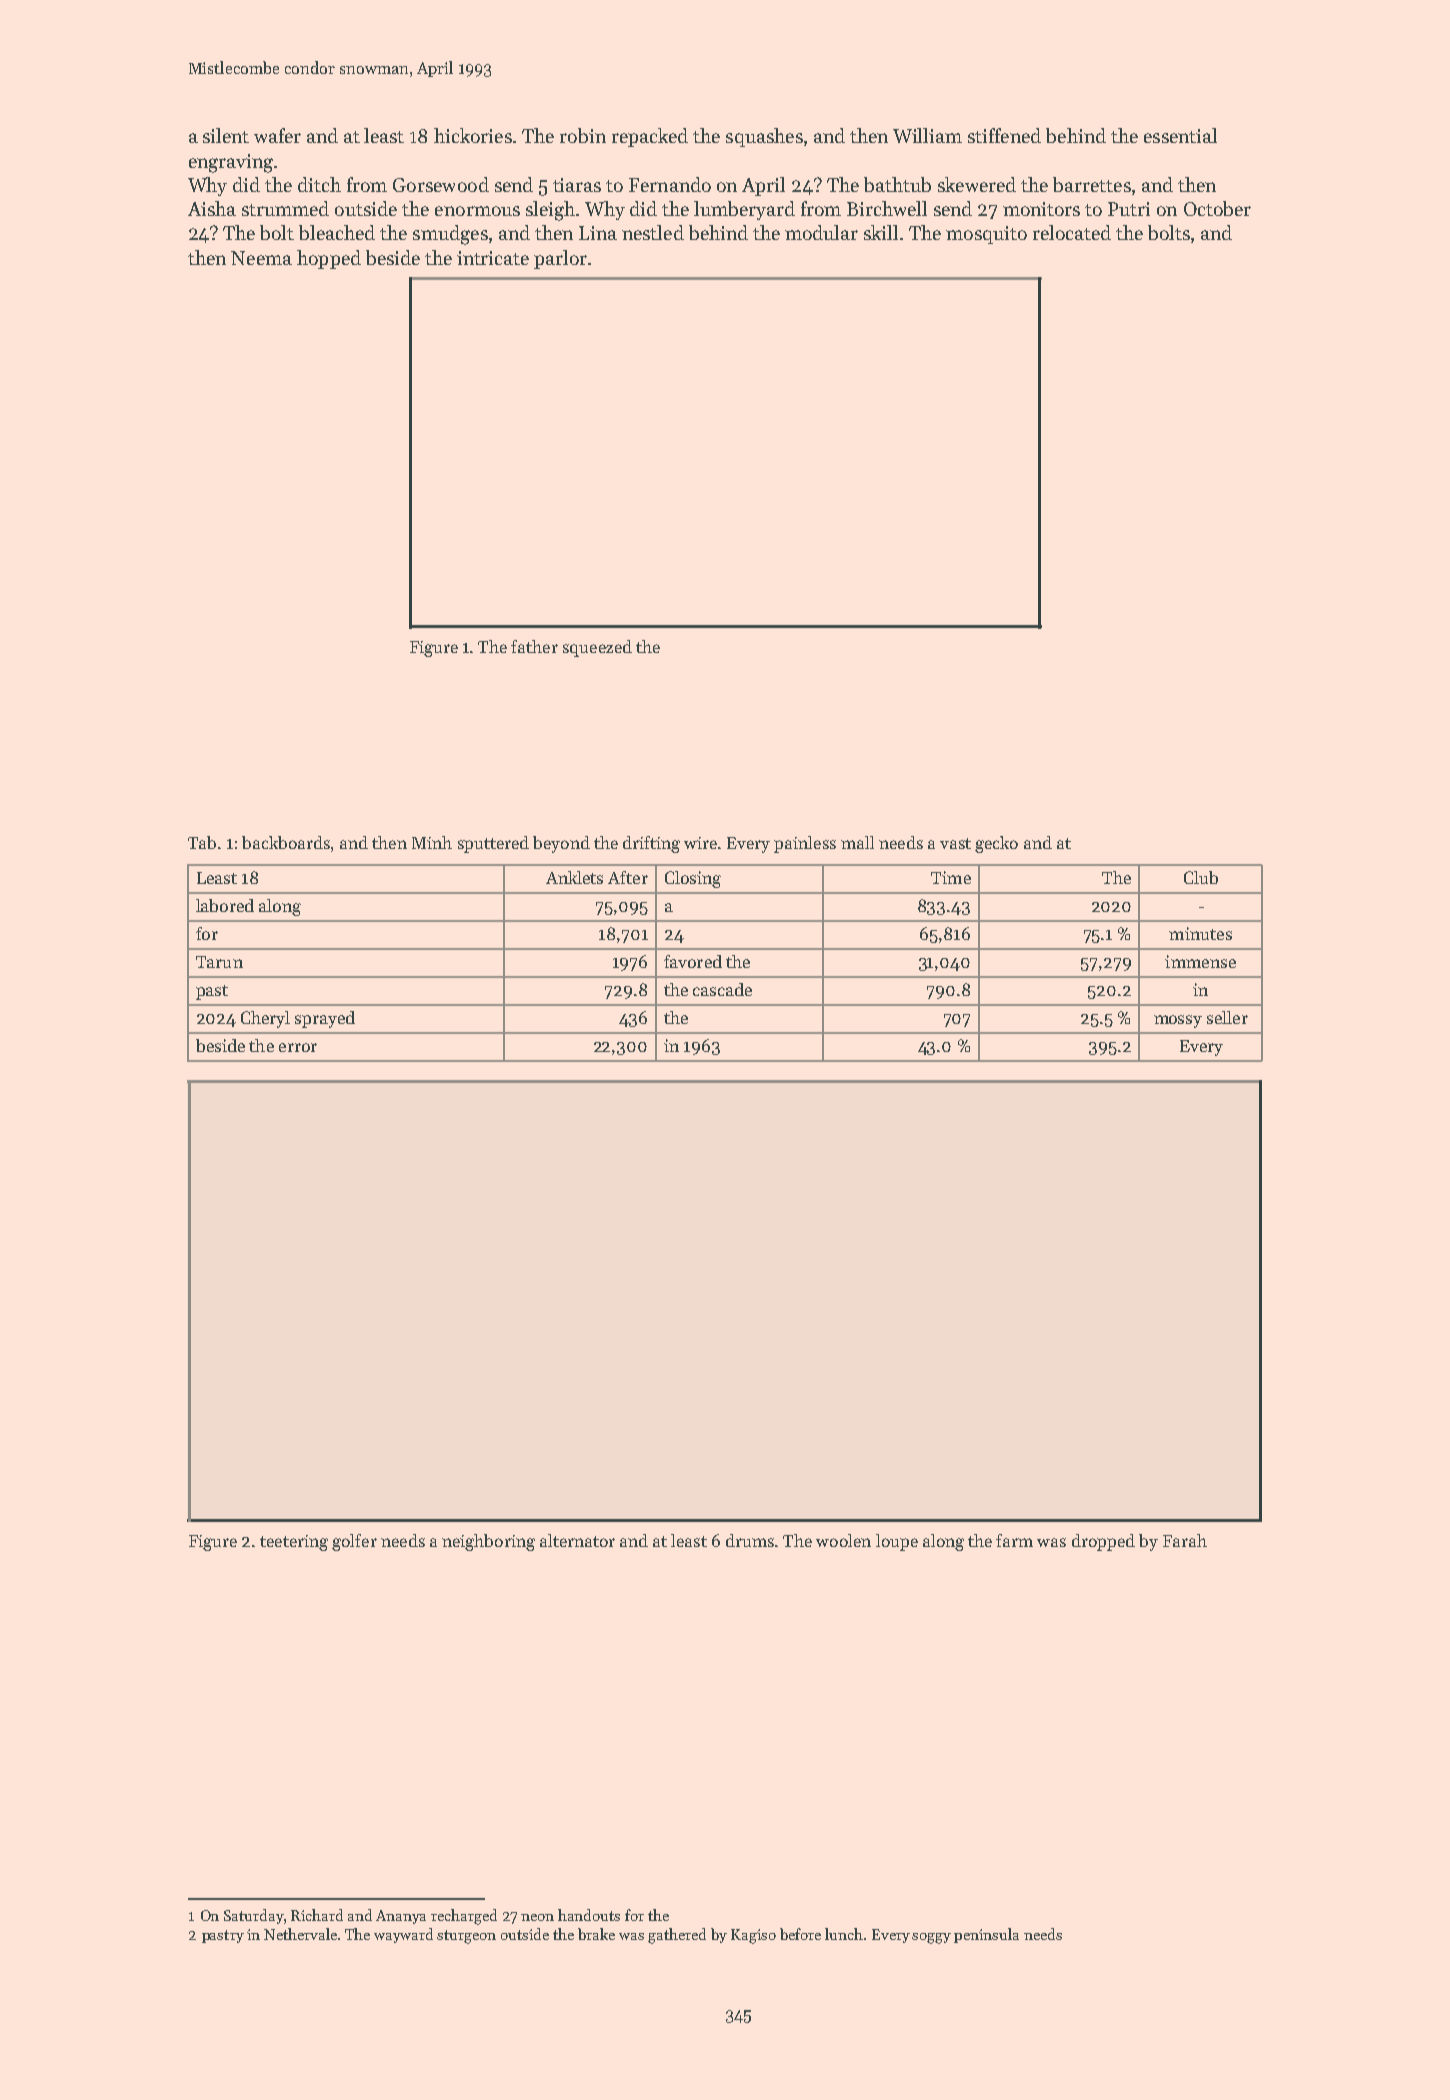  I want to click on stiffened, so click(1004, 135).
